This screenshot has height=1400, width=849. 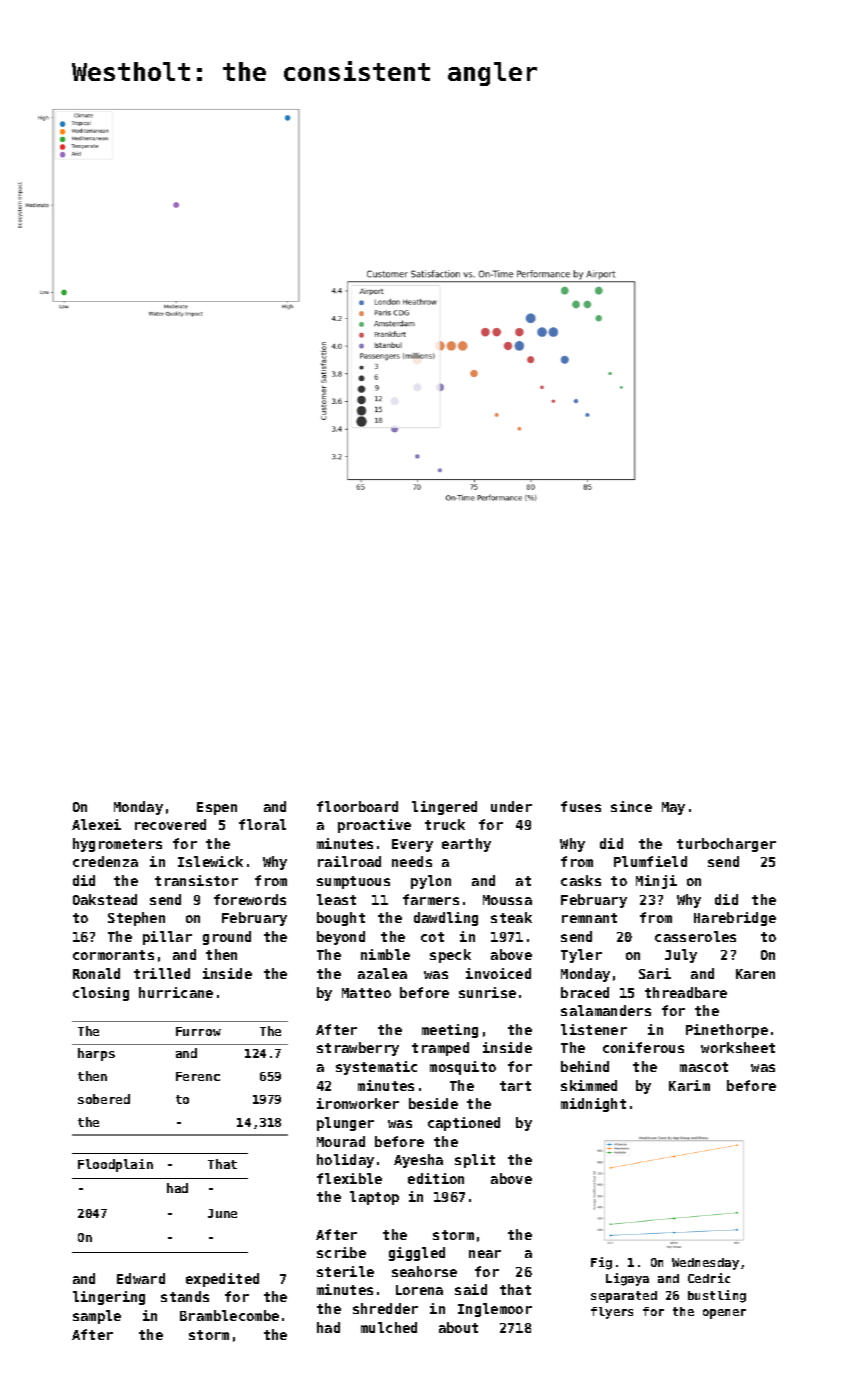 I want to click on opener, so click(x=724, y=1314).
